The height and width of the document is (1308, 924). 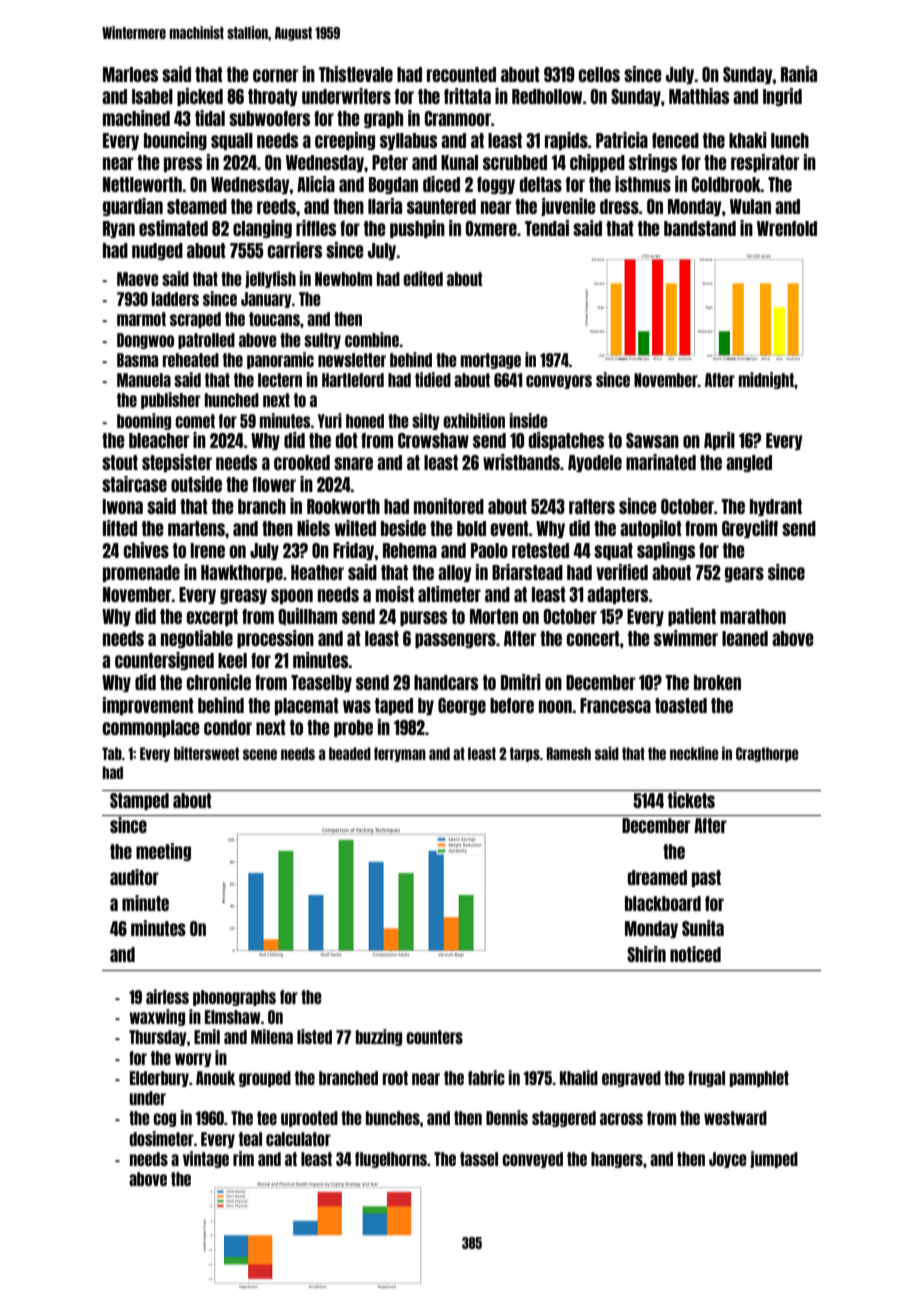 What do you see at coordinates (317, 572) in the document?
I see `Heather` at bounding box center [317, 572].
